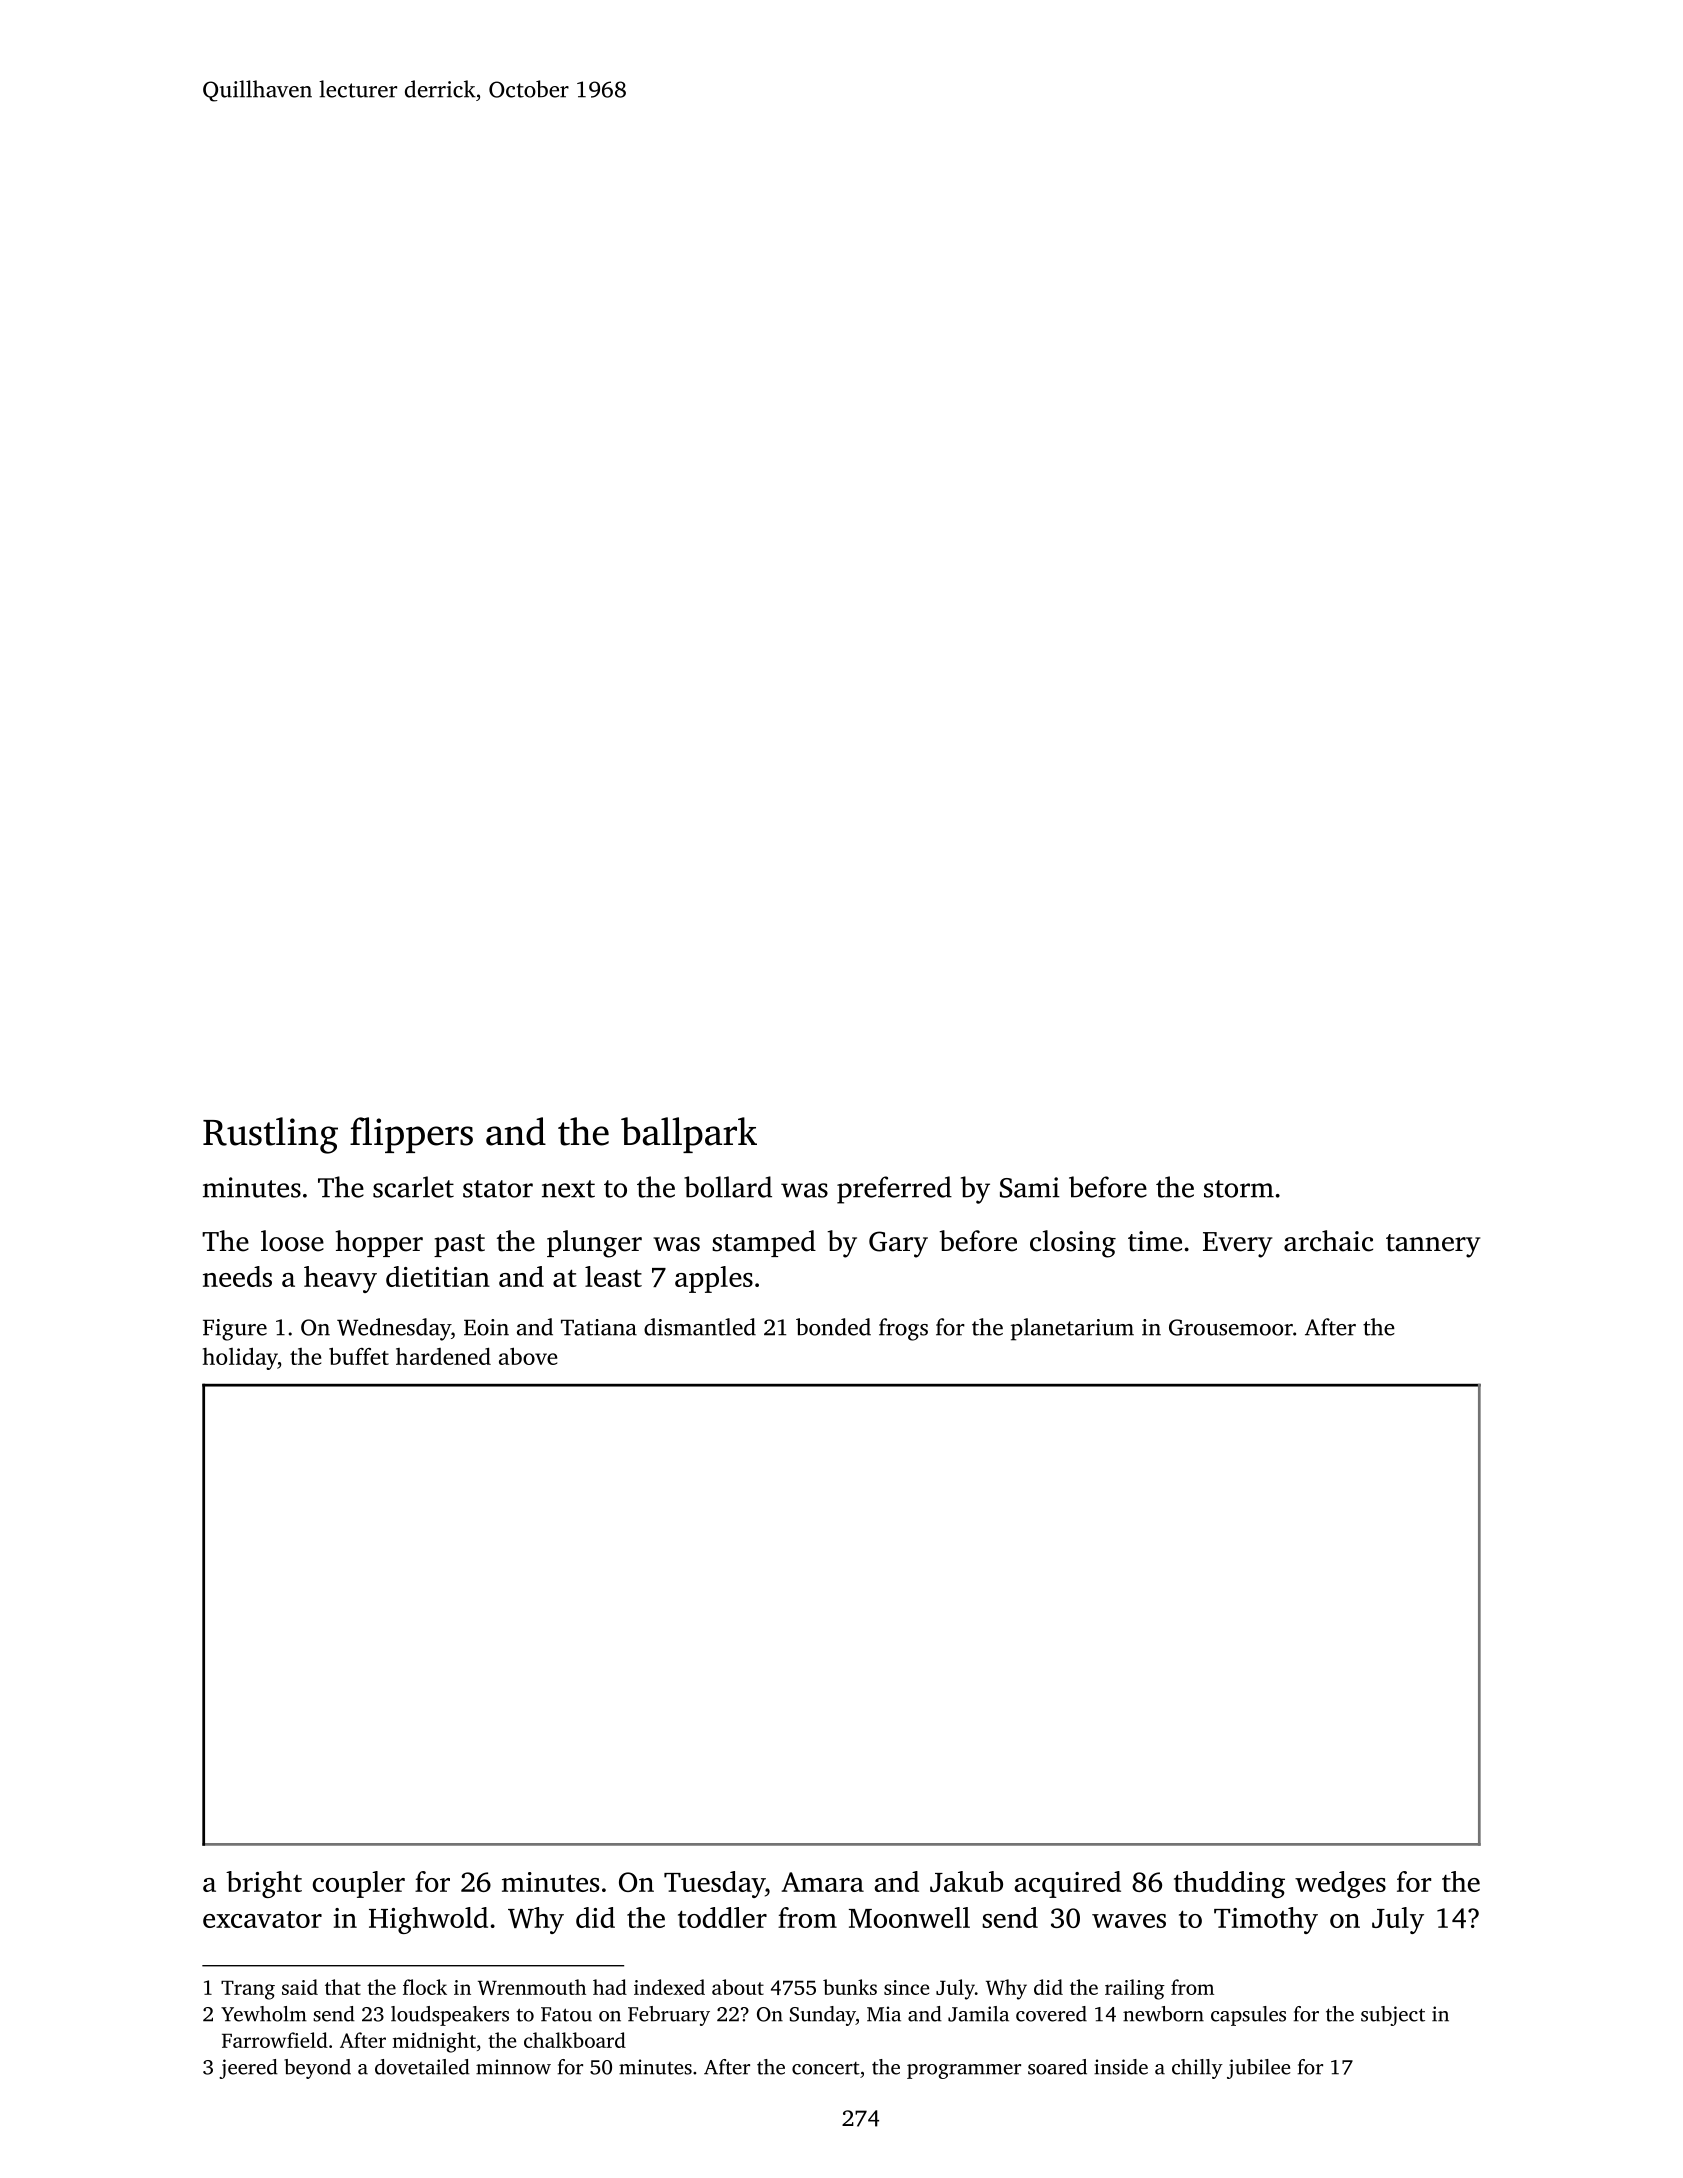 This document has width=1683, height=2178. What do you see at coordinates (359, 1884) in the document?
I see `coupler` at bounding box center [359, 1884].
